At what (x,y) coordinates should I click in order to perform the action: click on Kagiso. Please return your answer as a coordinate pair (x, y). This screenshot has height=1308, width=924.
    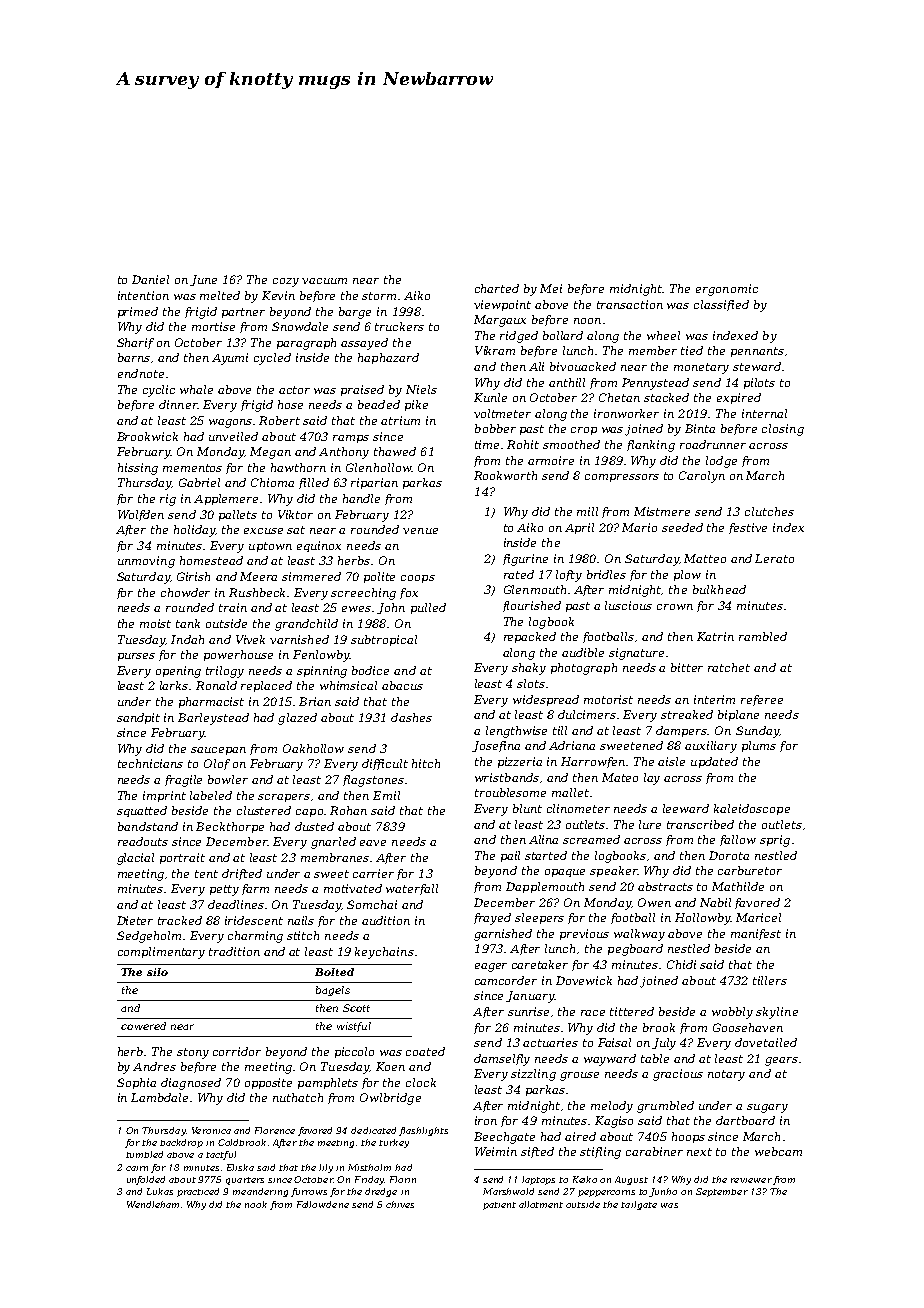
    Looking at the image, I should click on (614, 1122).
